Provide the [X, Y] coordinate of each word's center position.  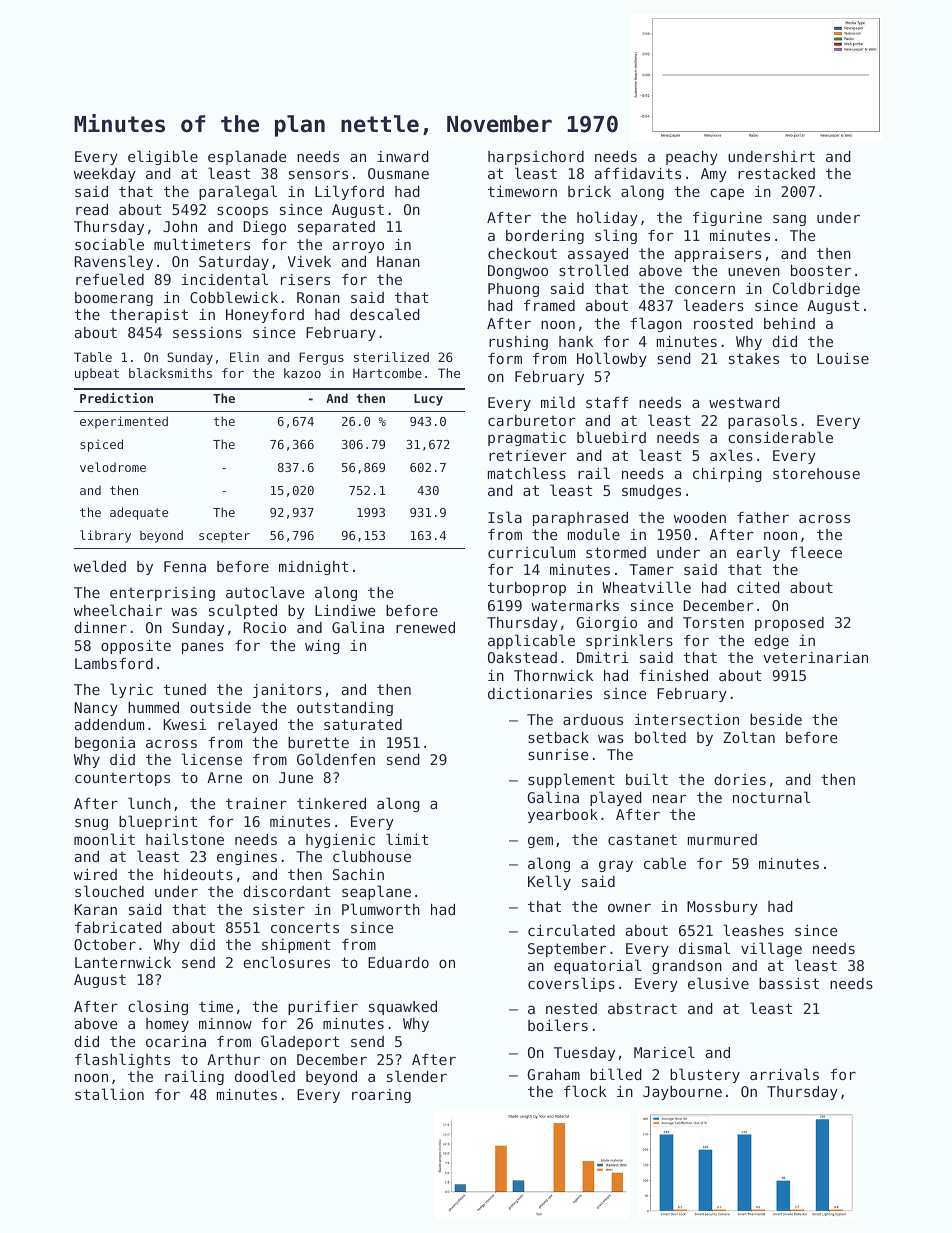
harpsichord [536, 158]
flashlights [122, 1060]
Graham [553, 1074]
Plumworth [381, 909]
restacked [776, 173]
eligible [163, 157]
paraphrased [580, 519]
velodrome [113, 467]
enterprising [162, 594]
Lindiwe [345, 610]
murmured [722, 839]
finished [673, 675]
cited [758, 587]
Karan [95, 909]
